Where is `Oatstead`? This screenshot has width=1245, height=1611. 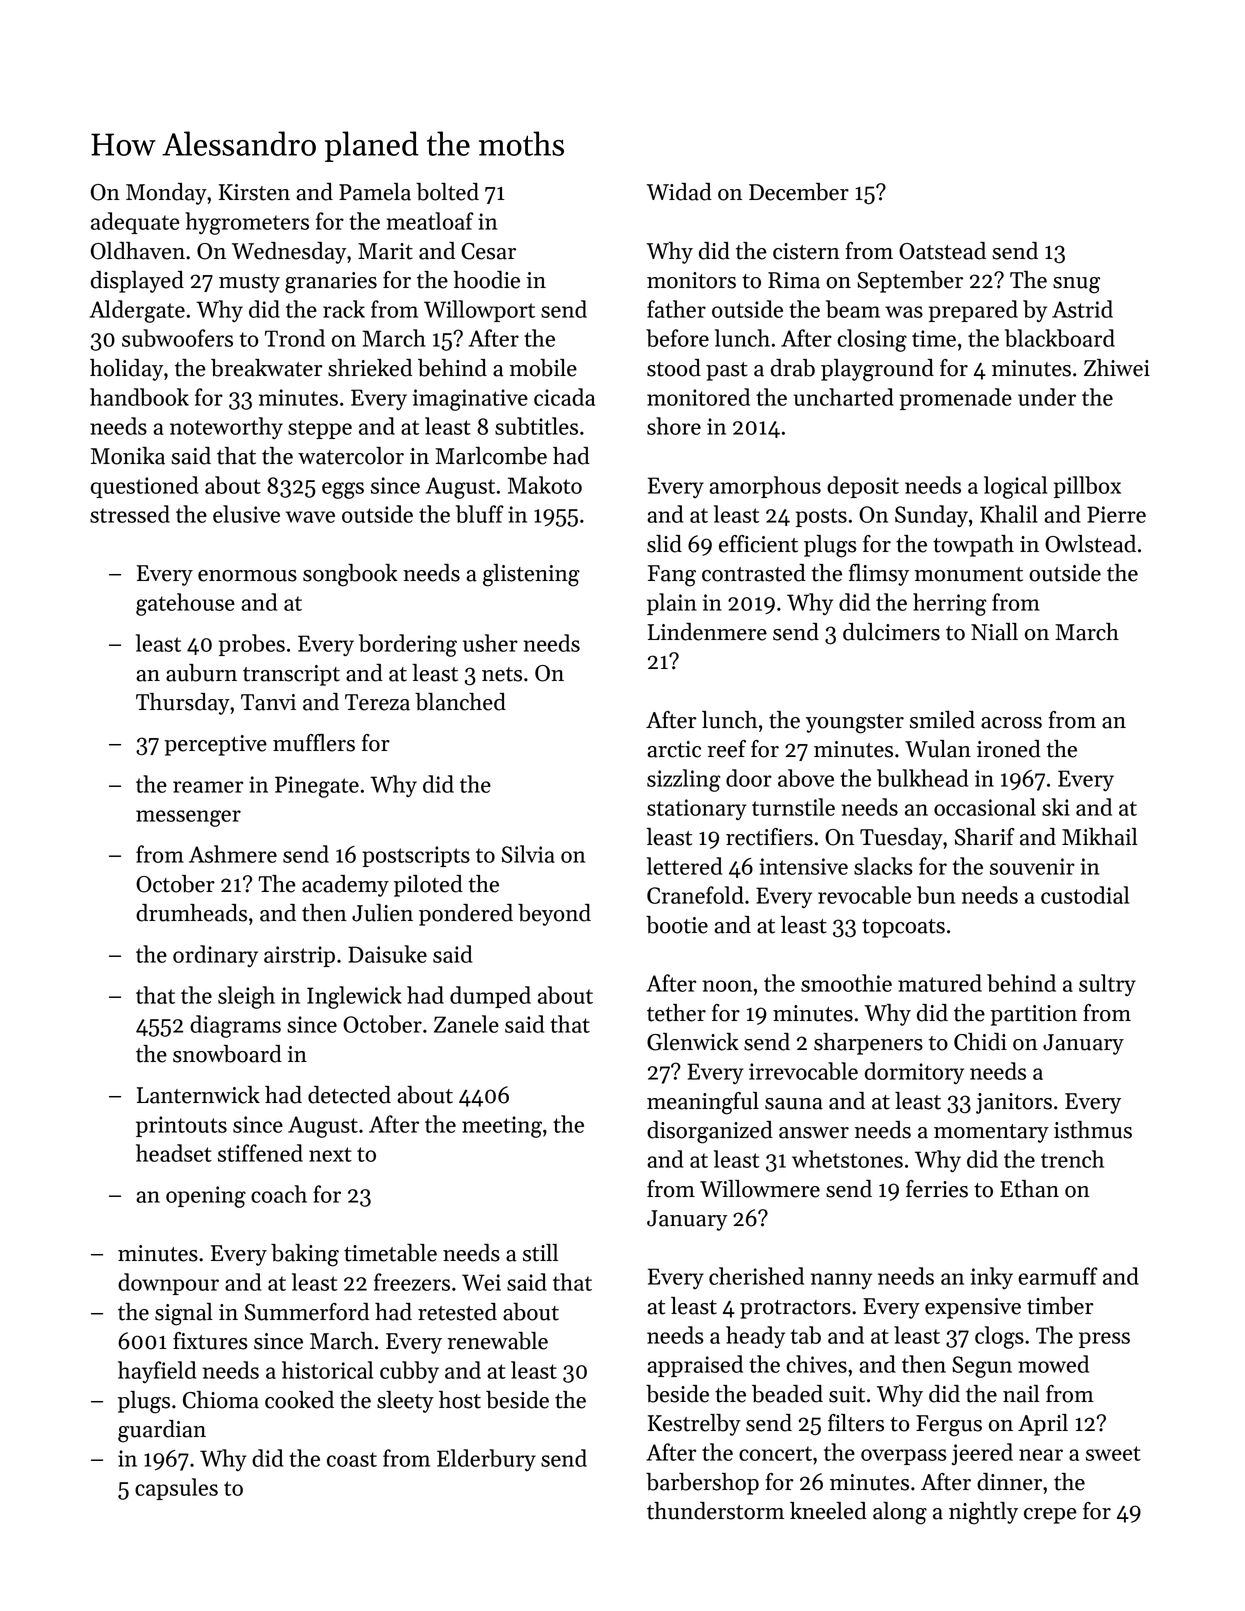
Oatstead is located at coordinates (942, 251).
